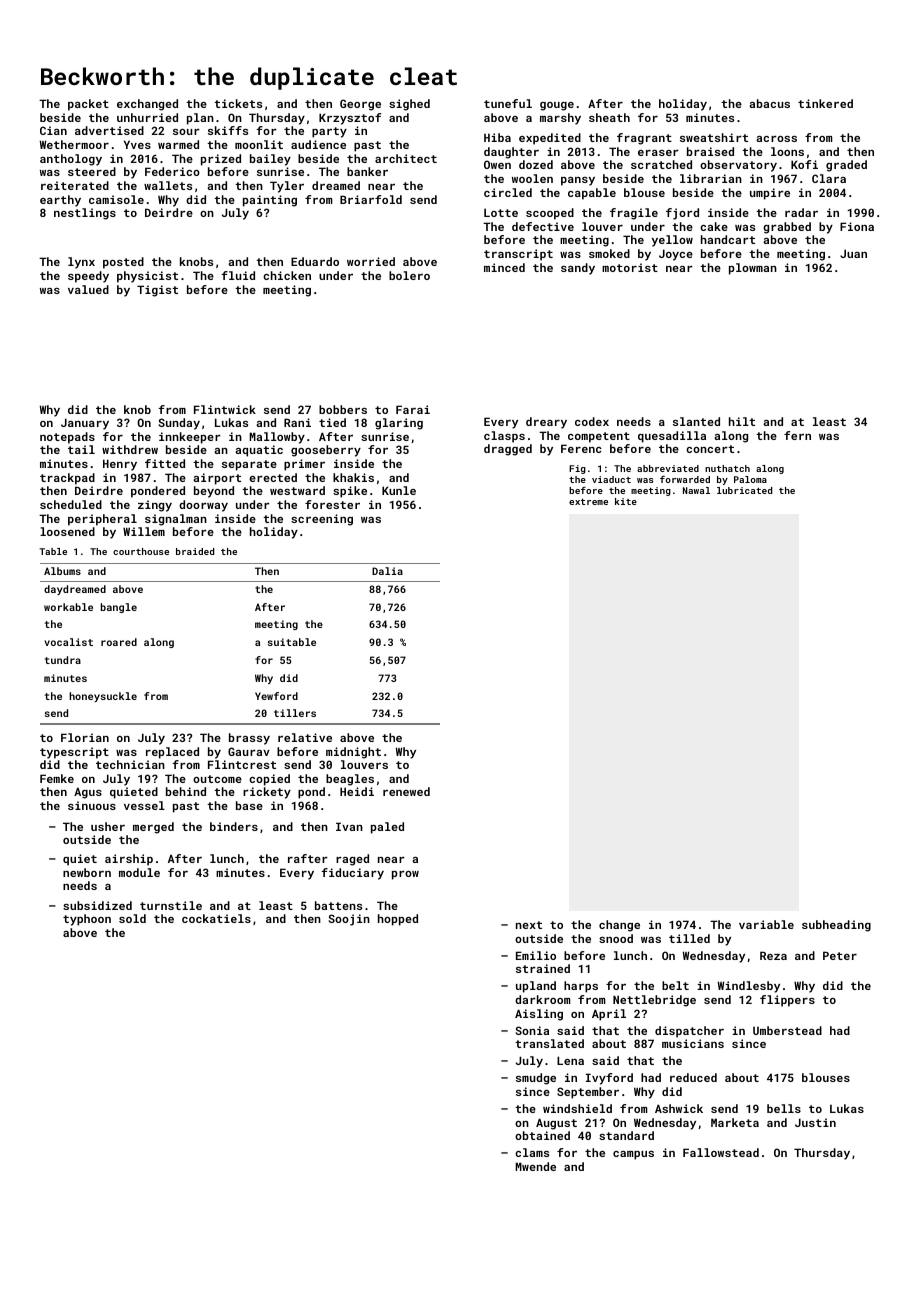  What do you see at coordinates (108, 826) in the page?
I see `usher` at bounding box center [108, 826].
